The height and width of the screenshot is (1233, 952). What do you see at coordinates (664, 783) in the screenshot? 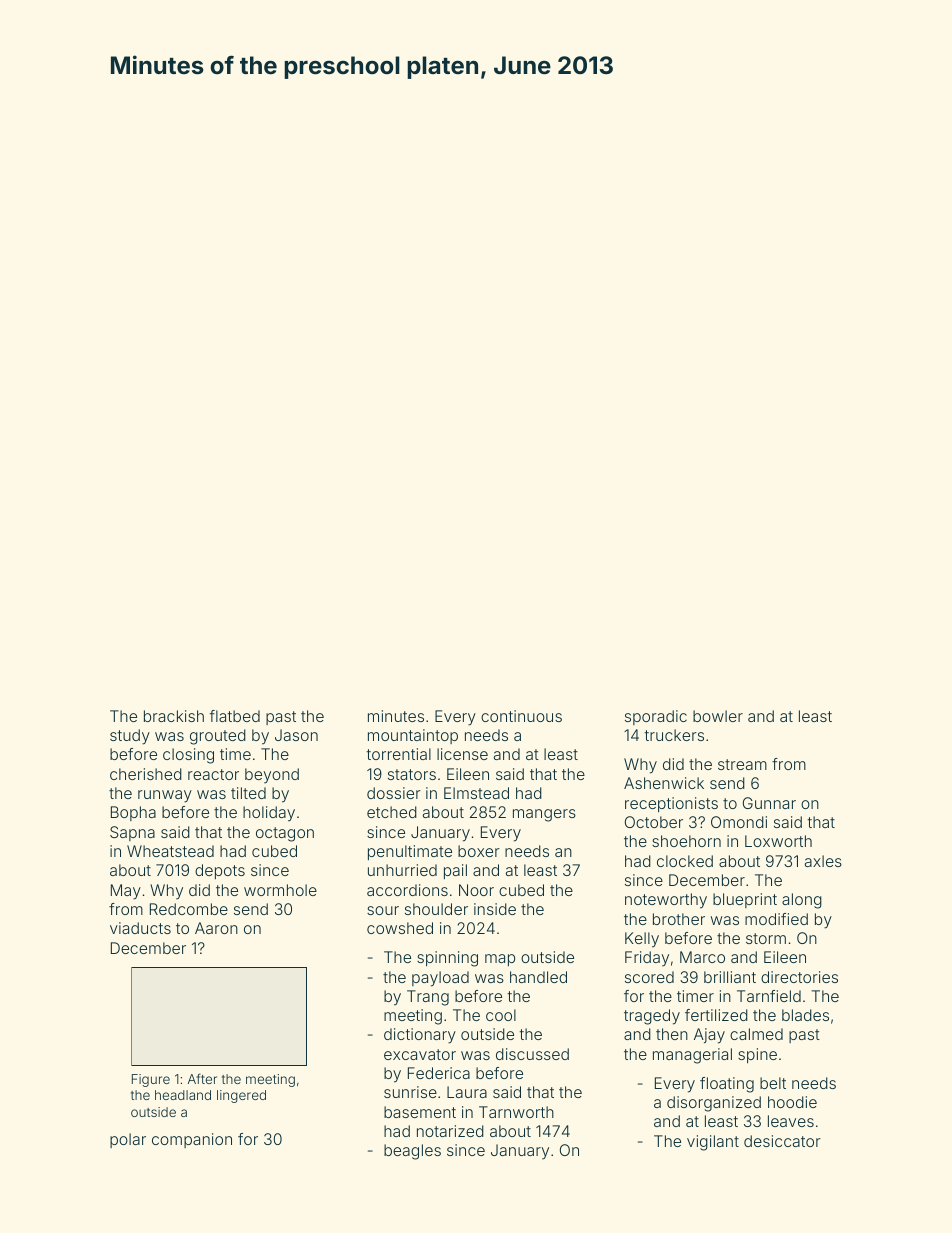
I see `Ashenwick` at bounding box center [664, 783].
